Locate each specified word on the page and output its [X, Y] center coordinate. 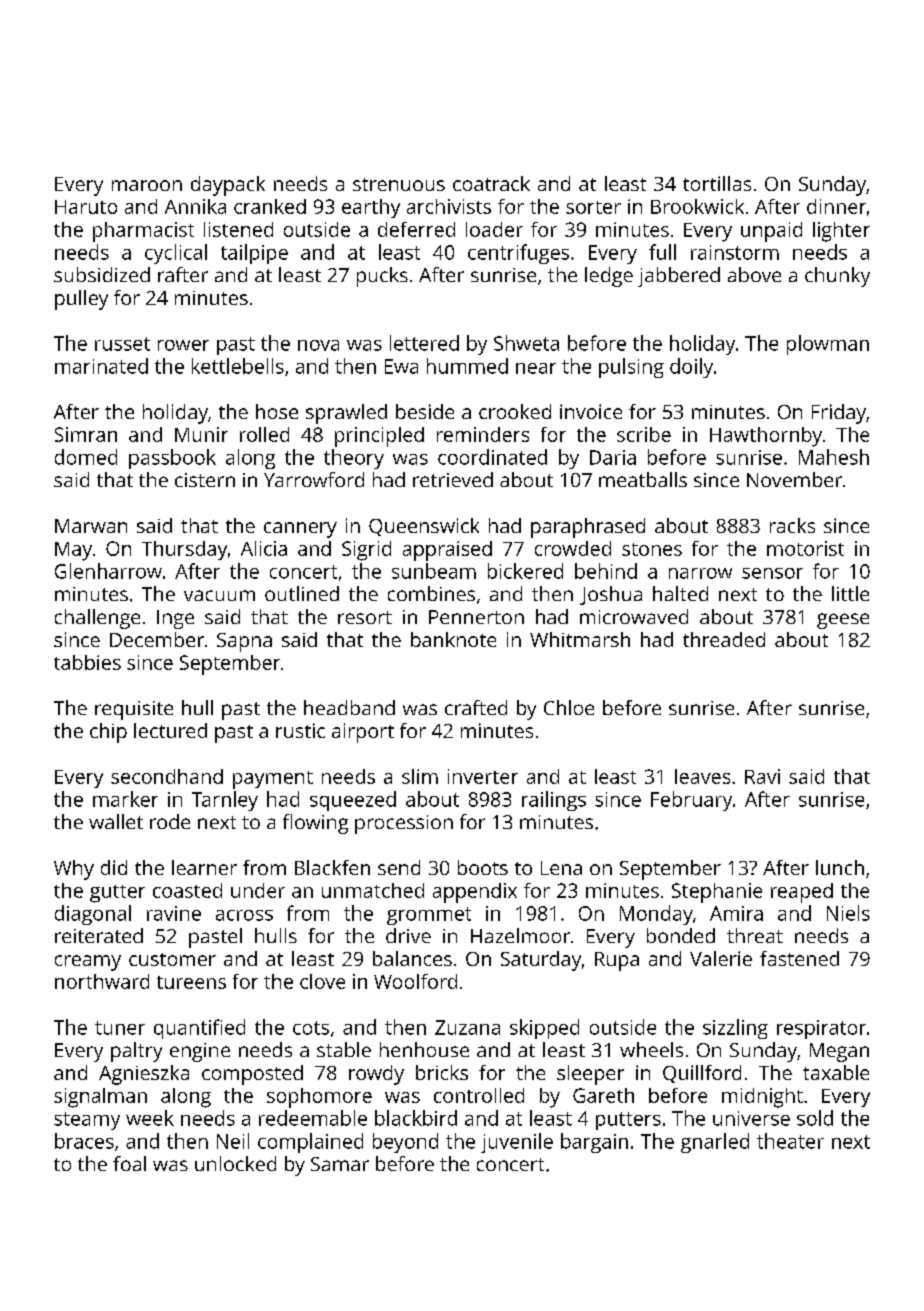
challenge [97, 619]
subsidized [102, 274]
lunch [840, 867]
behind [606, 571]
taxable [836, 1072]
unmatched [373, 890]
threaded [724, 639]
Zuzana [467, 1027]
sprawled [346, 414]
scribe [644, 434]
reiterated [99, 935]
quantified [199, 1029]
